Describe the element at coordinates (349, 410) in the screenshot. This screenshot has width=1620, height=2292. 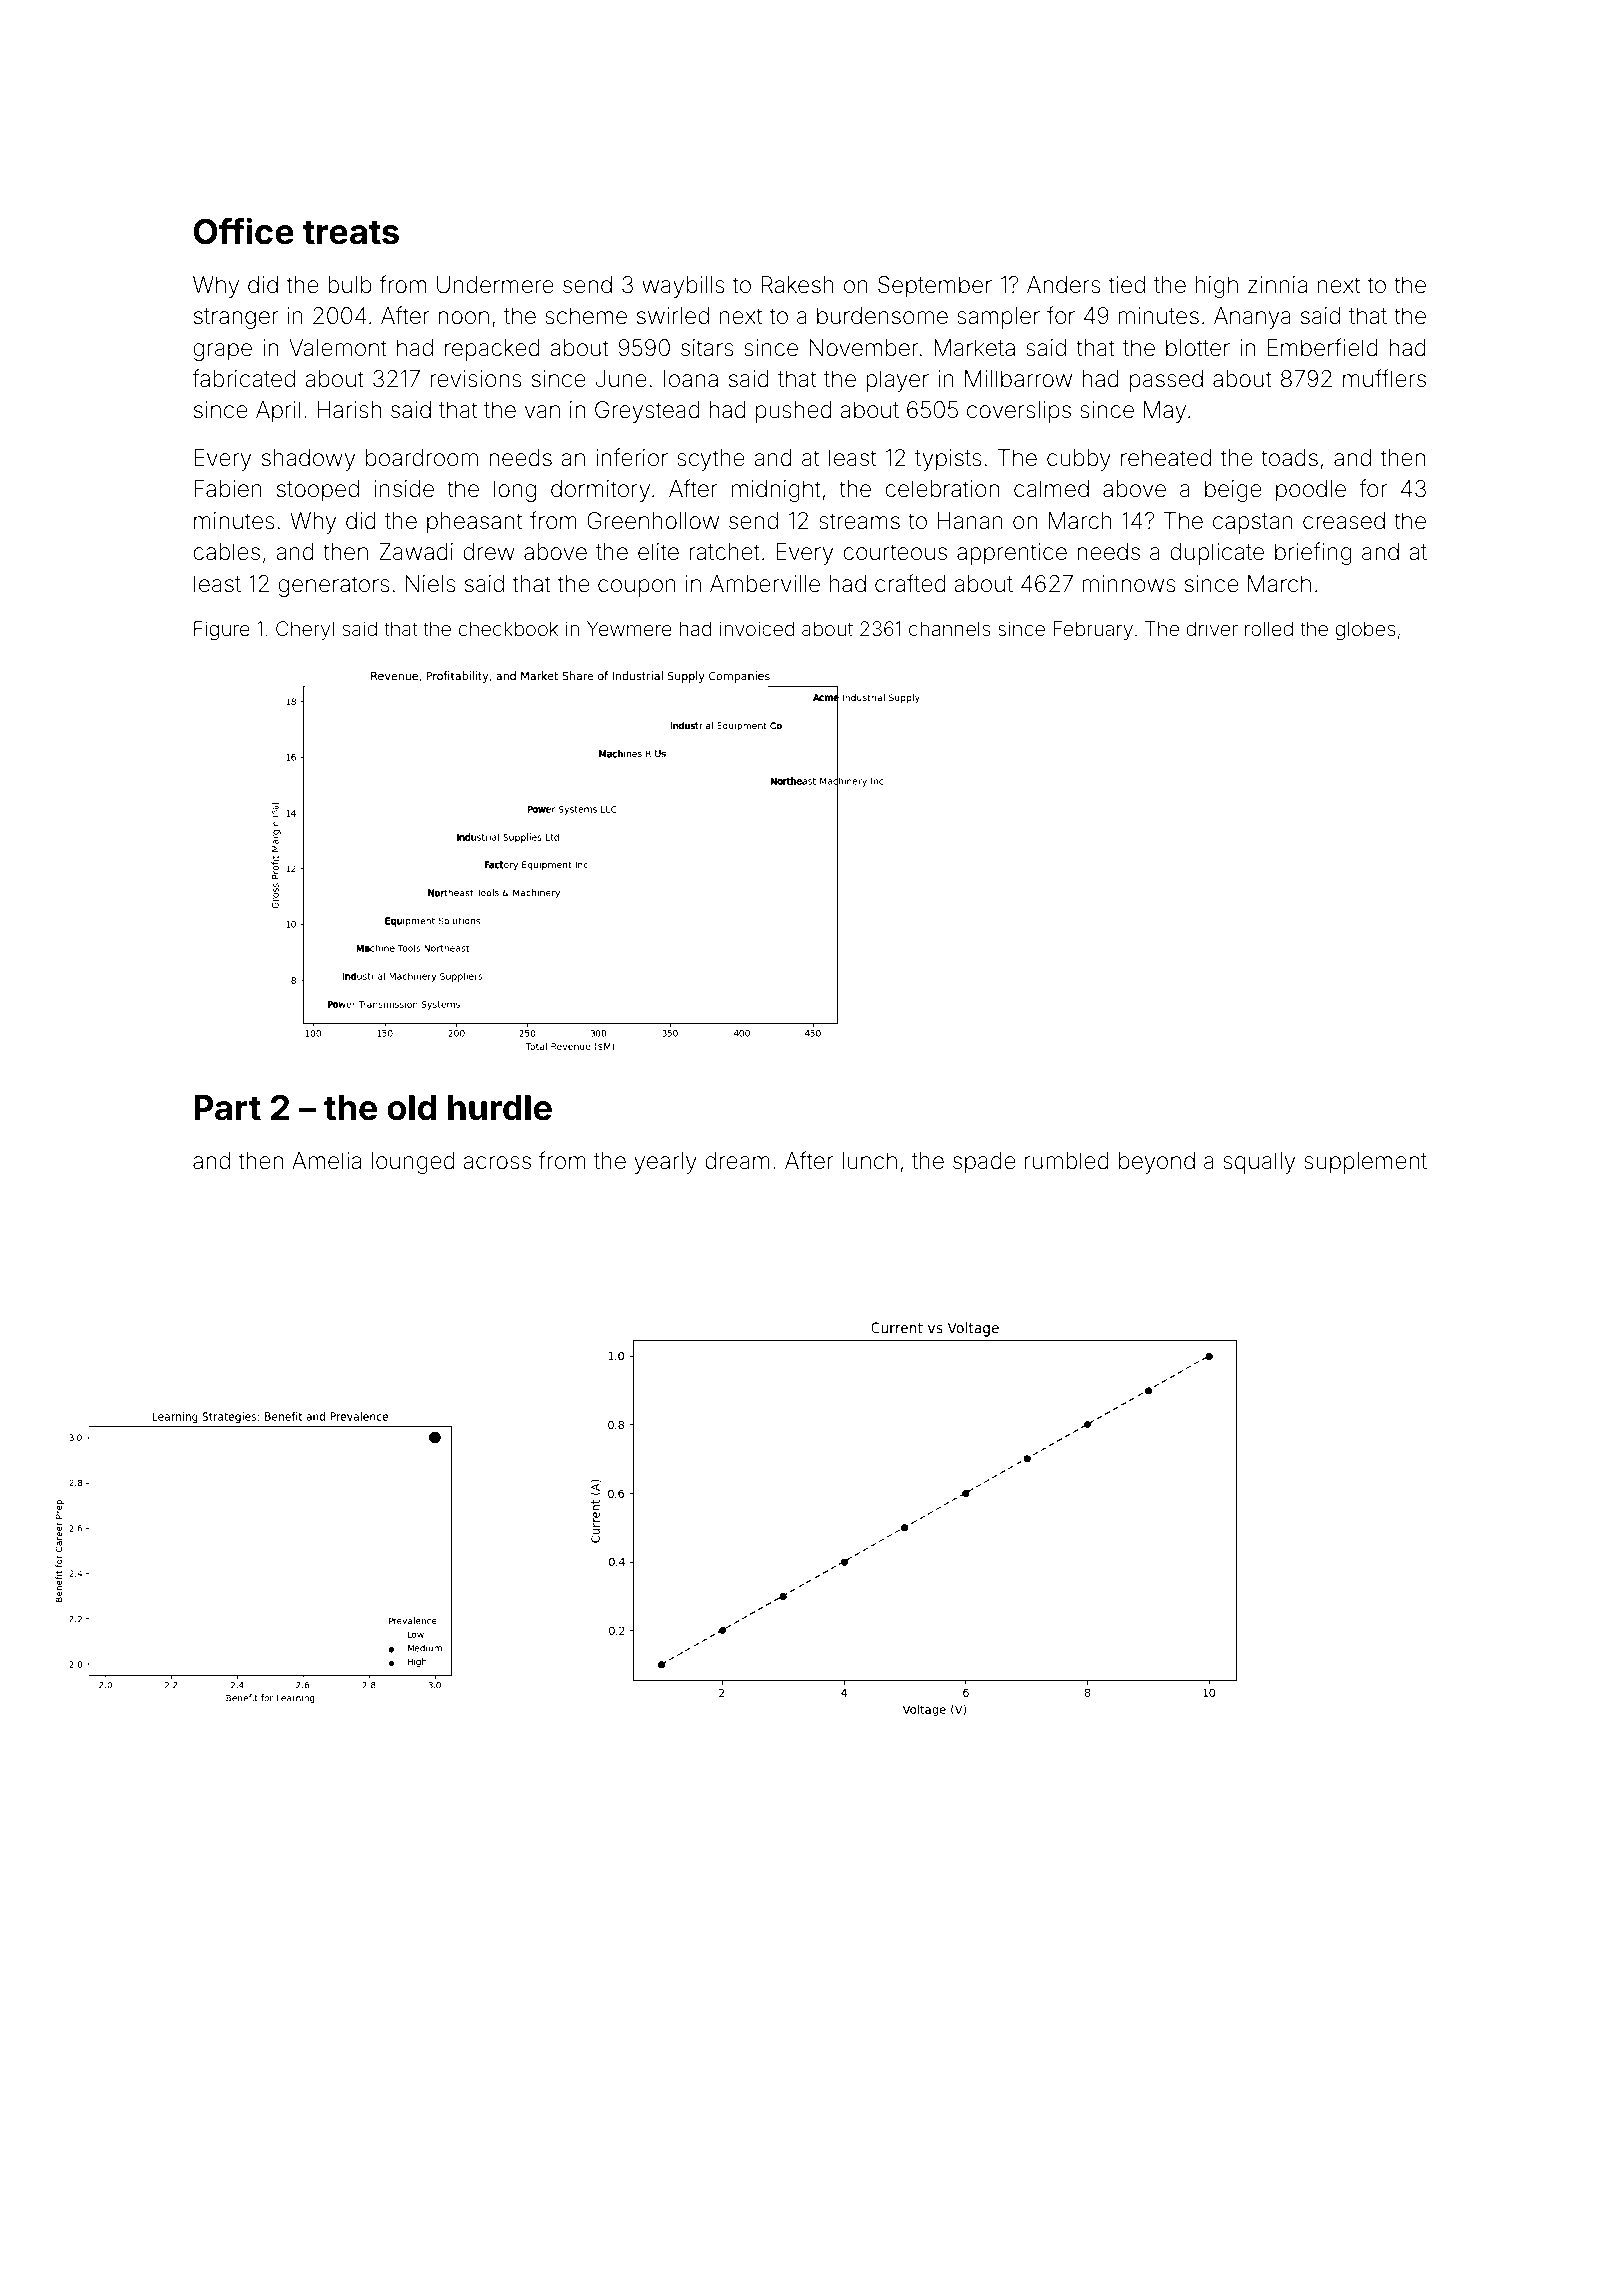
I see `Harish` at that location.
